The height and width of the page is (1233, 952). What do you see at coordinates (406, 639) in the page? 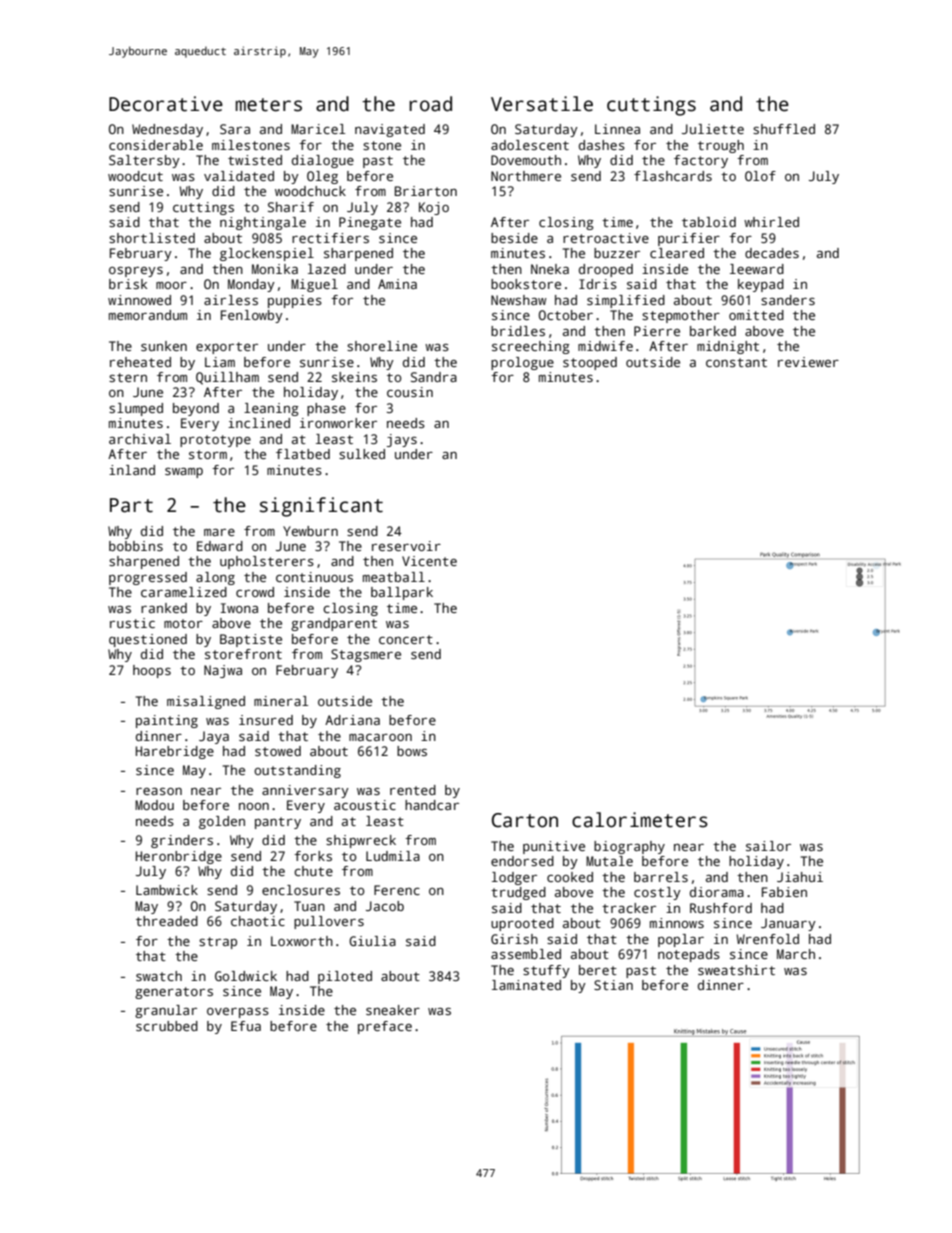
I see `concert` at bounding box center [406, 639].
